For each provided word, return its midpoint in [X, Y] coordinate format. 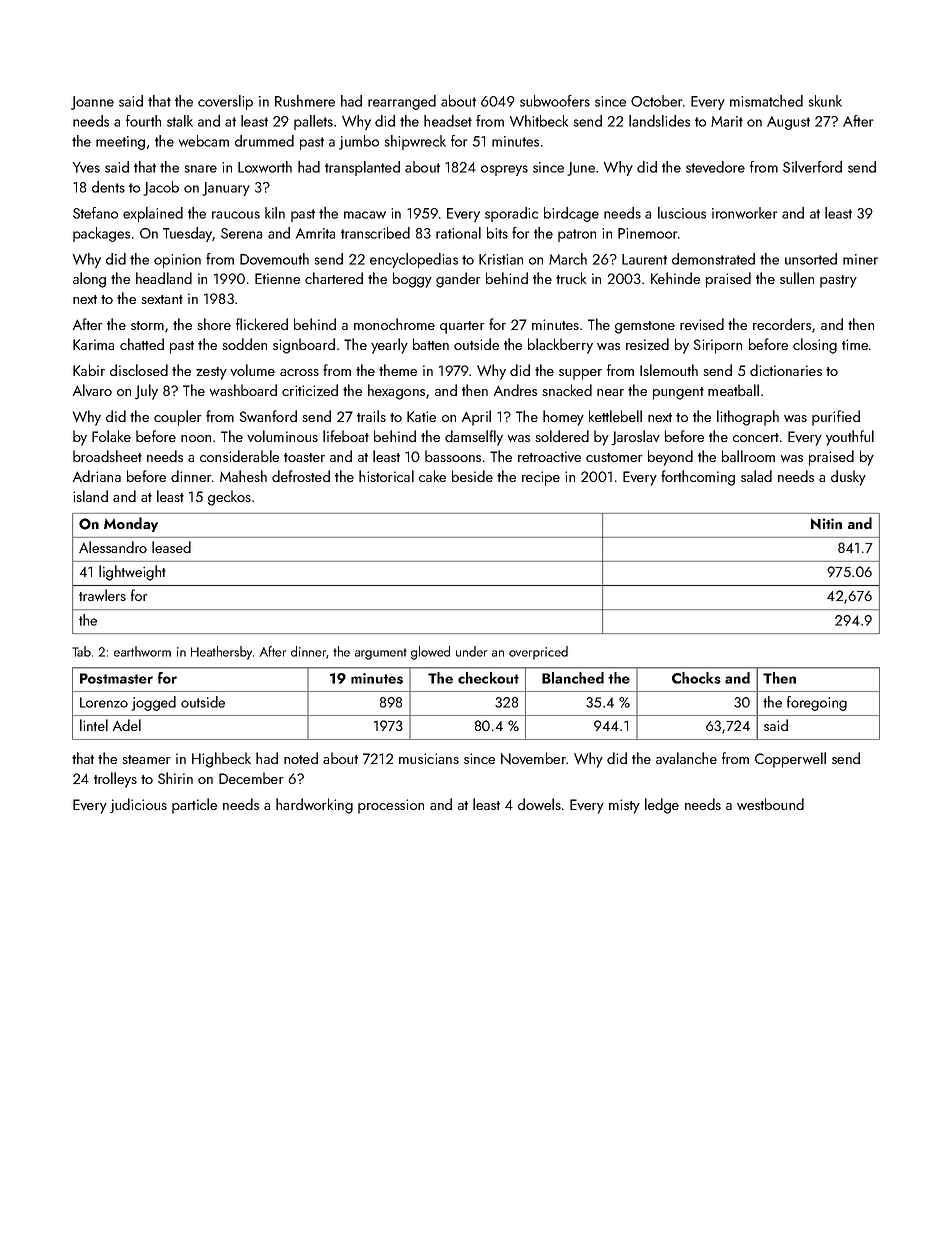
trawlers [102, 595]
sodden [244, 344]
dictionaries [786, 370]
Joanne [92, 103]
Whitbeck [539, 121]
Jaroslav [635, 438]
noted [301, 758]
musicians [429, 758]
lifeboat [346, 436]
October [657, 101]
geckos [229, 498]
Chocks [696, 678]
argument [381, 654]
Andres [515, 390]
